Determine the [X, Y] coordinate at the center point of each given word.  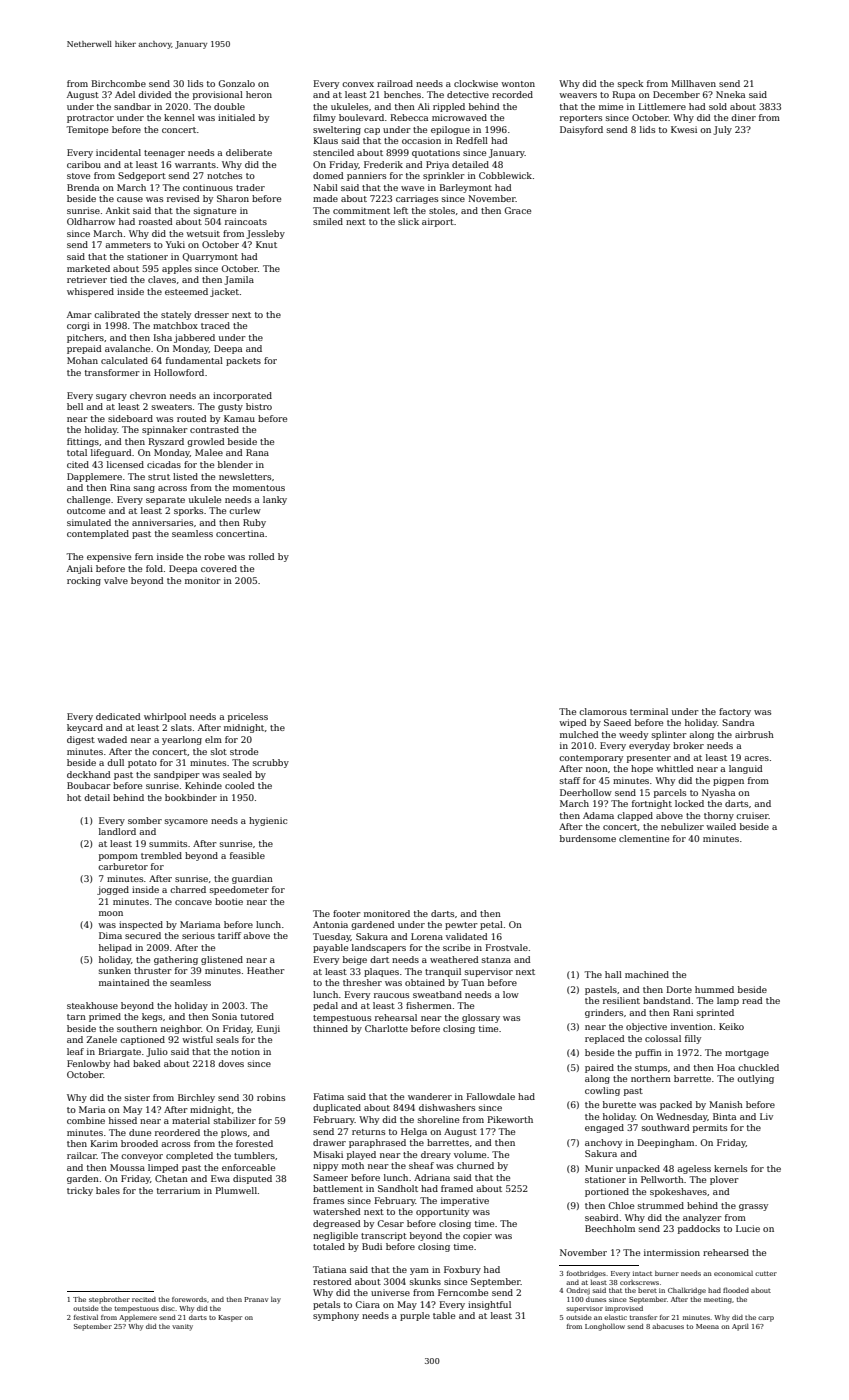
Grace [518, 210]
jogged [113, 890]
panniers [366, 176]
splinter [669, 735]
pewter [461, 926]
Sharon [233, 198]
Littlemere [662, 106]
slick [408, 221]
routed [192, 418]
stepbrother [109, 1300]
